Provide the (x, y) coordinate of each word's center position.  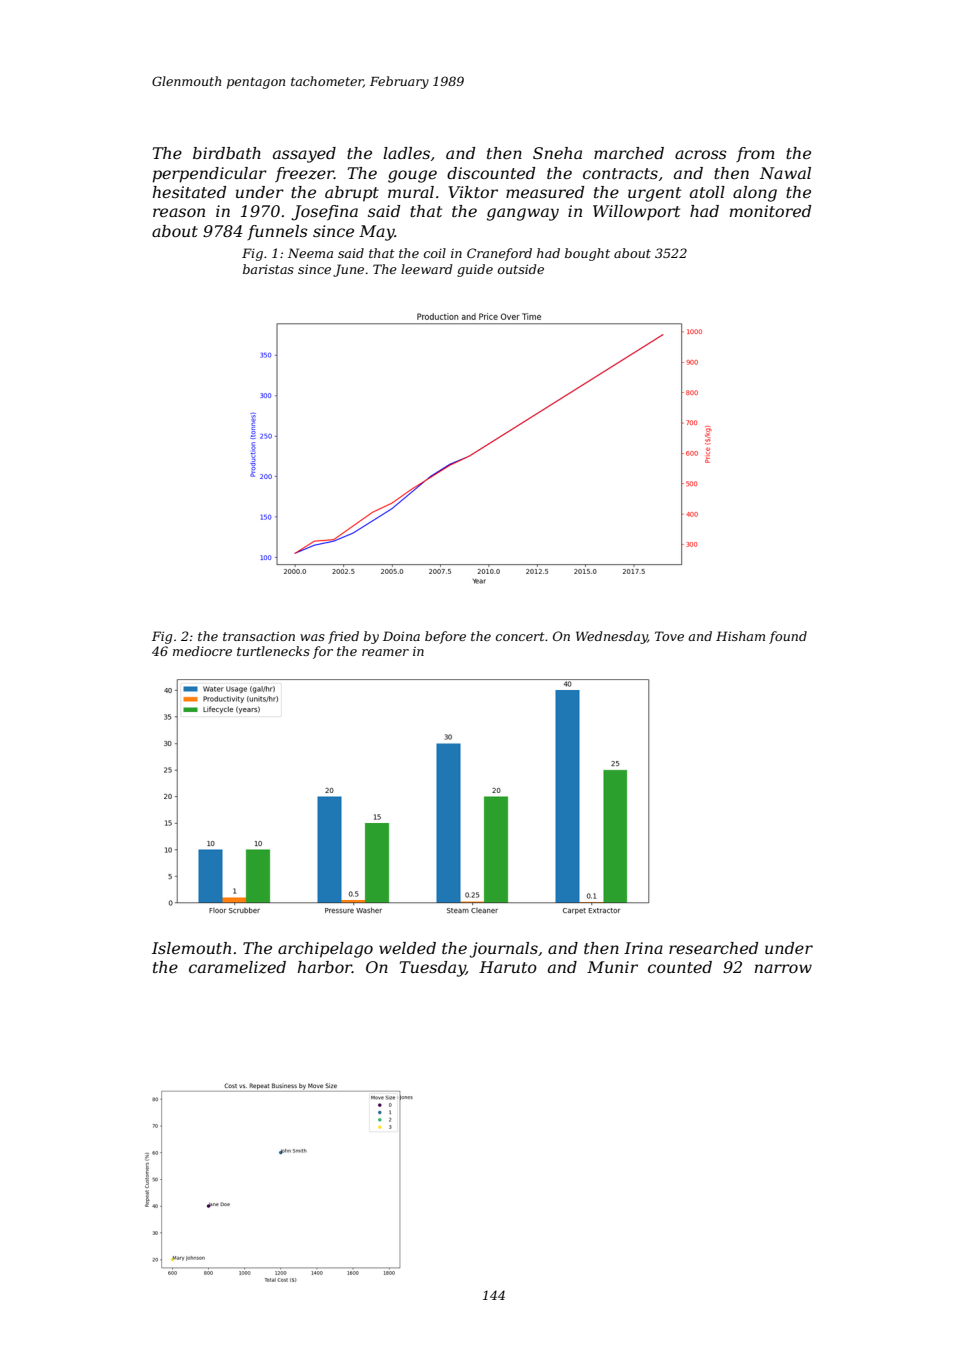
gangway (523, 214)
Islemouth (191, 948)
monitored (770, 211)
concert (520, 636)
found (788, 637)
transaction (259, 636)
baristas (268, 269)
